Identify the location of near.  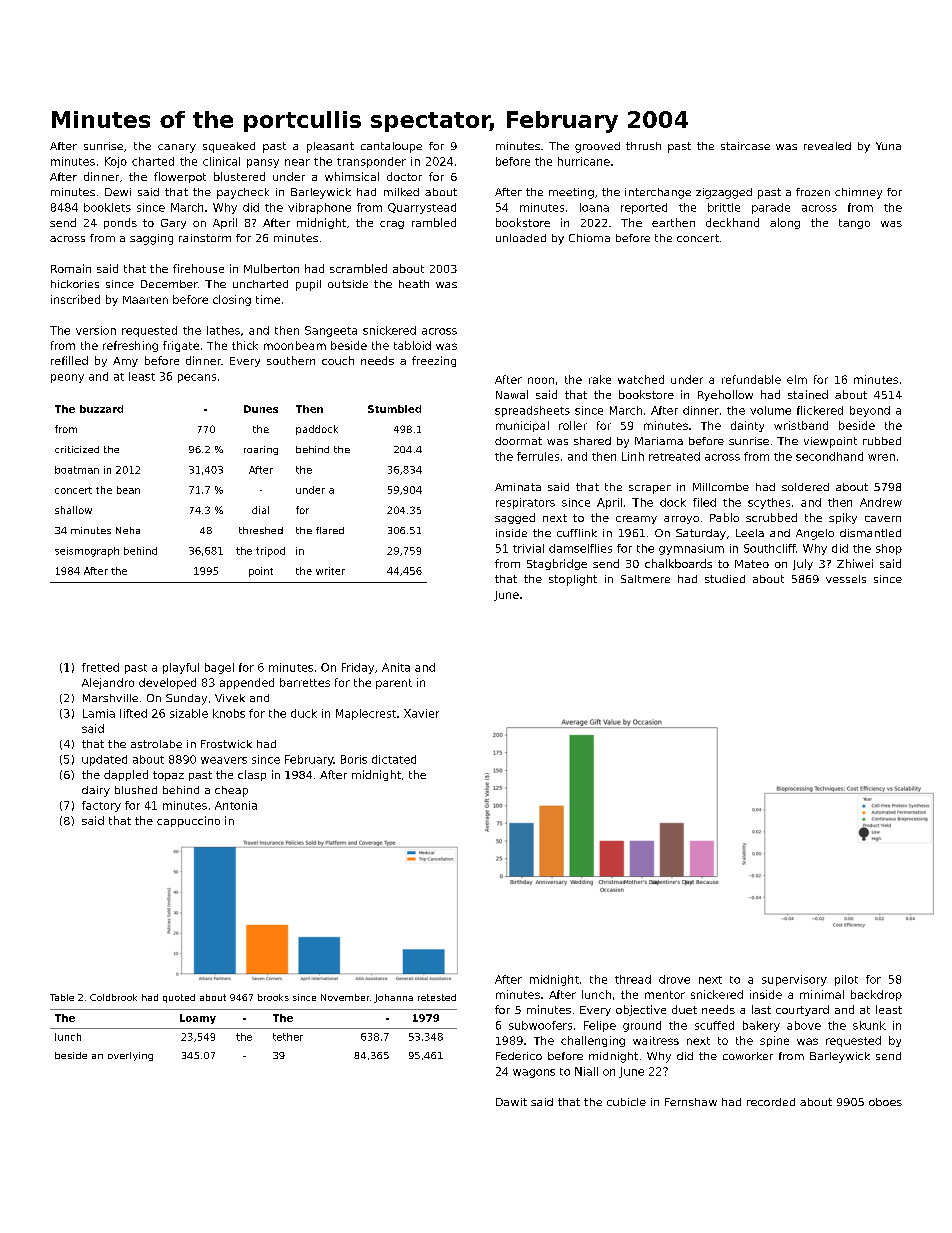
(297, 162).
